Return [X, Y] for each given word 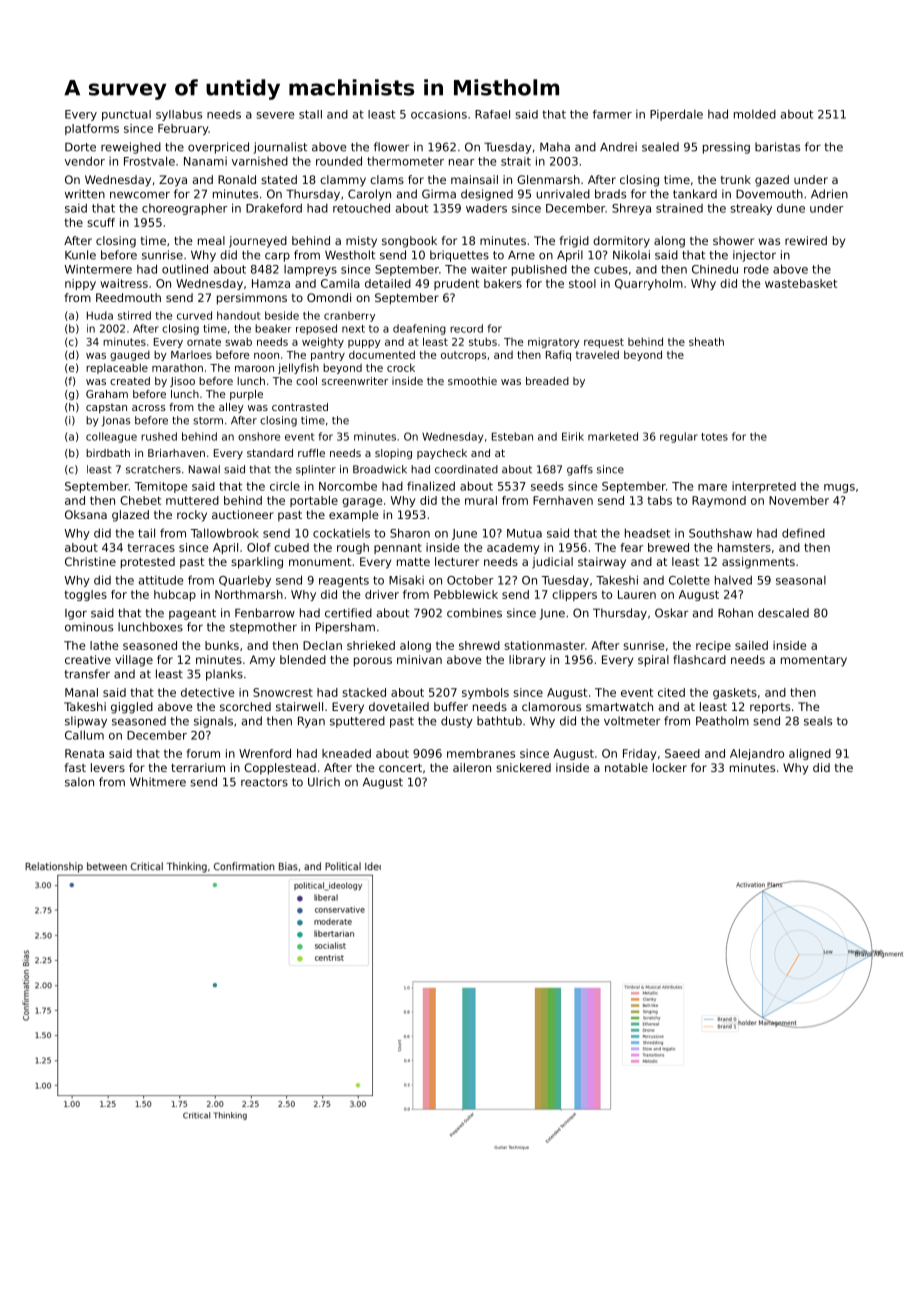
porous [373, 662]
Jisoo [182, 382]
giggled [132, 708]
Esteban [512, 436]
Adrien [829, 194]
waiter [489, 269]
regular [679, 437]
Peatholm [722, 721]
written [85, 194]
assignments [758, 563]
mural [481, 500]
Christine [90, 561]
